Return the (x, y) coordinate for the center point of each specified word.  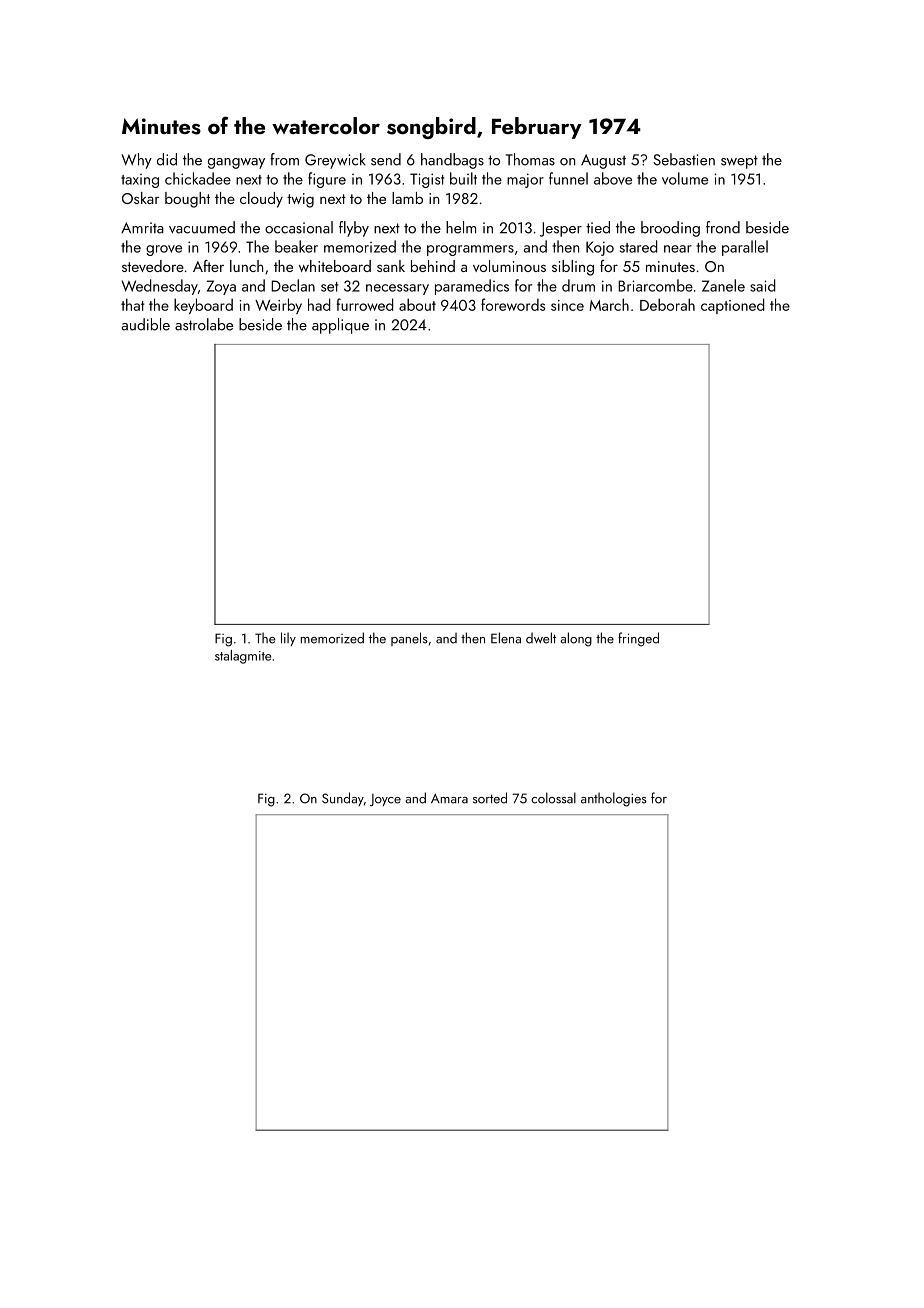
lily (288, 639)
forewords (513, 304)
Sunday (343, 799)
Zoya (221, 287)
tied (598, 227)
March (609, 304)
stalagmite (243, 657)
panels (409, 639)
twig (300, 200)
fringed (638, 639)
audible (146, 324)
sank (391, 266)
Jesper (561, 229)
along (576, 639)
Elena (506, 638)
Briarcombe (655, 285)
